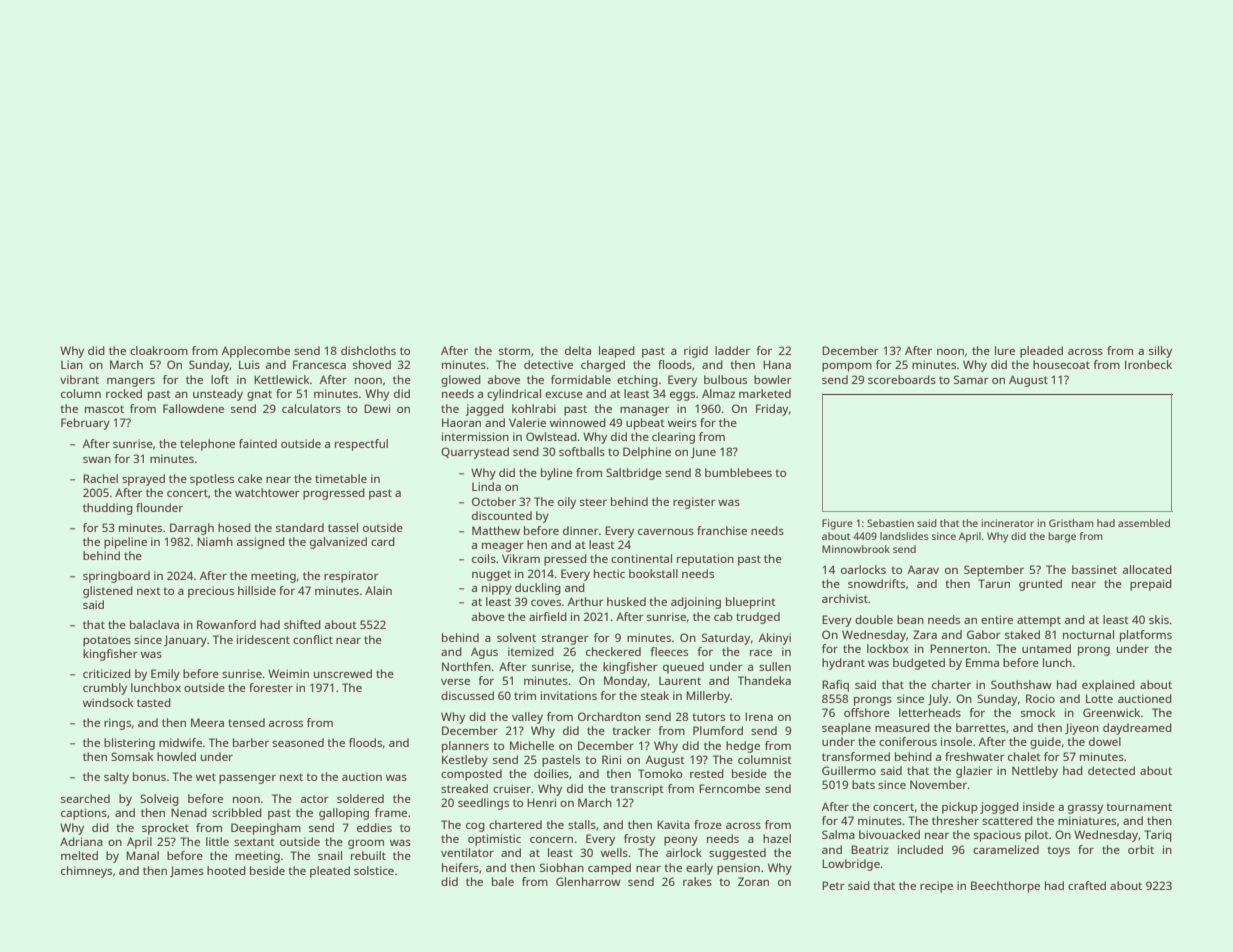 This document has width=1233, height=952. I want to click on bumblebees, so click(738, 472).
